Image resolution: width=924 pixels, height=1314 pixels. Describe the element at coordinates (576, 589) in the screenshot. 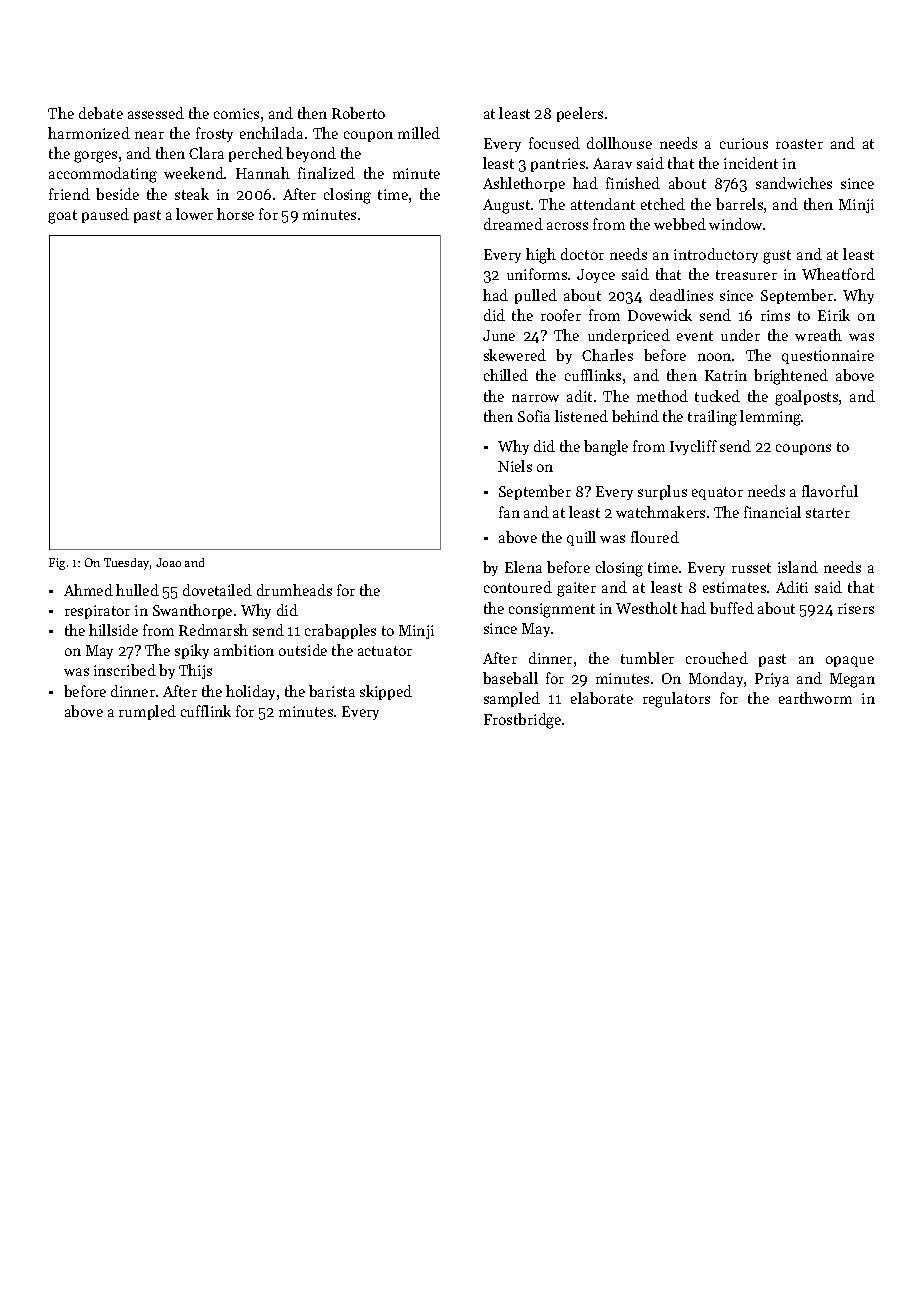

I see `gaiter` at that location.
